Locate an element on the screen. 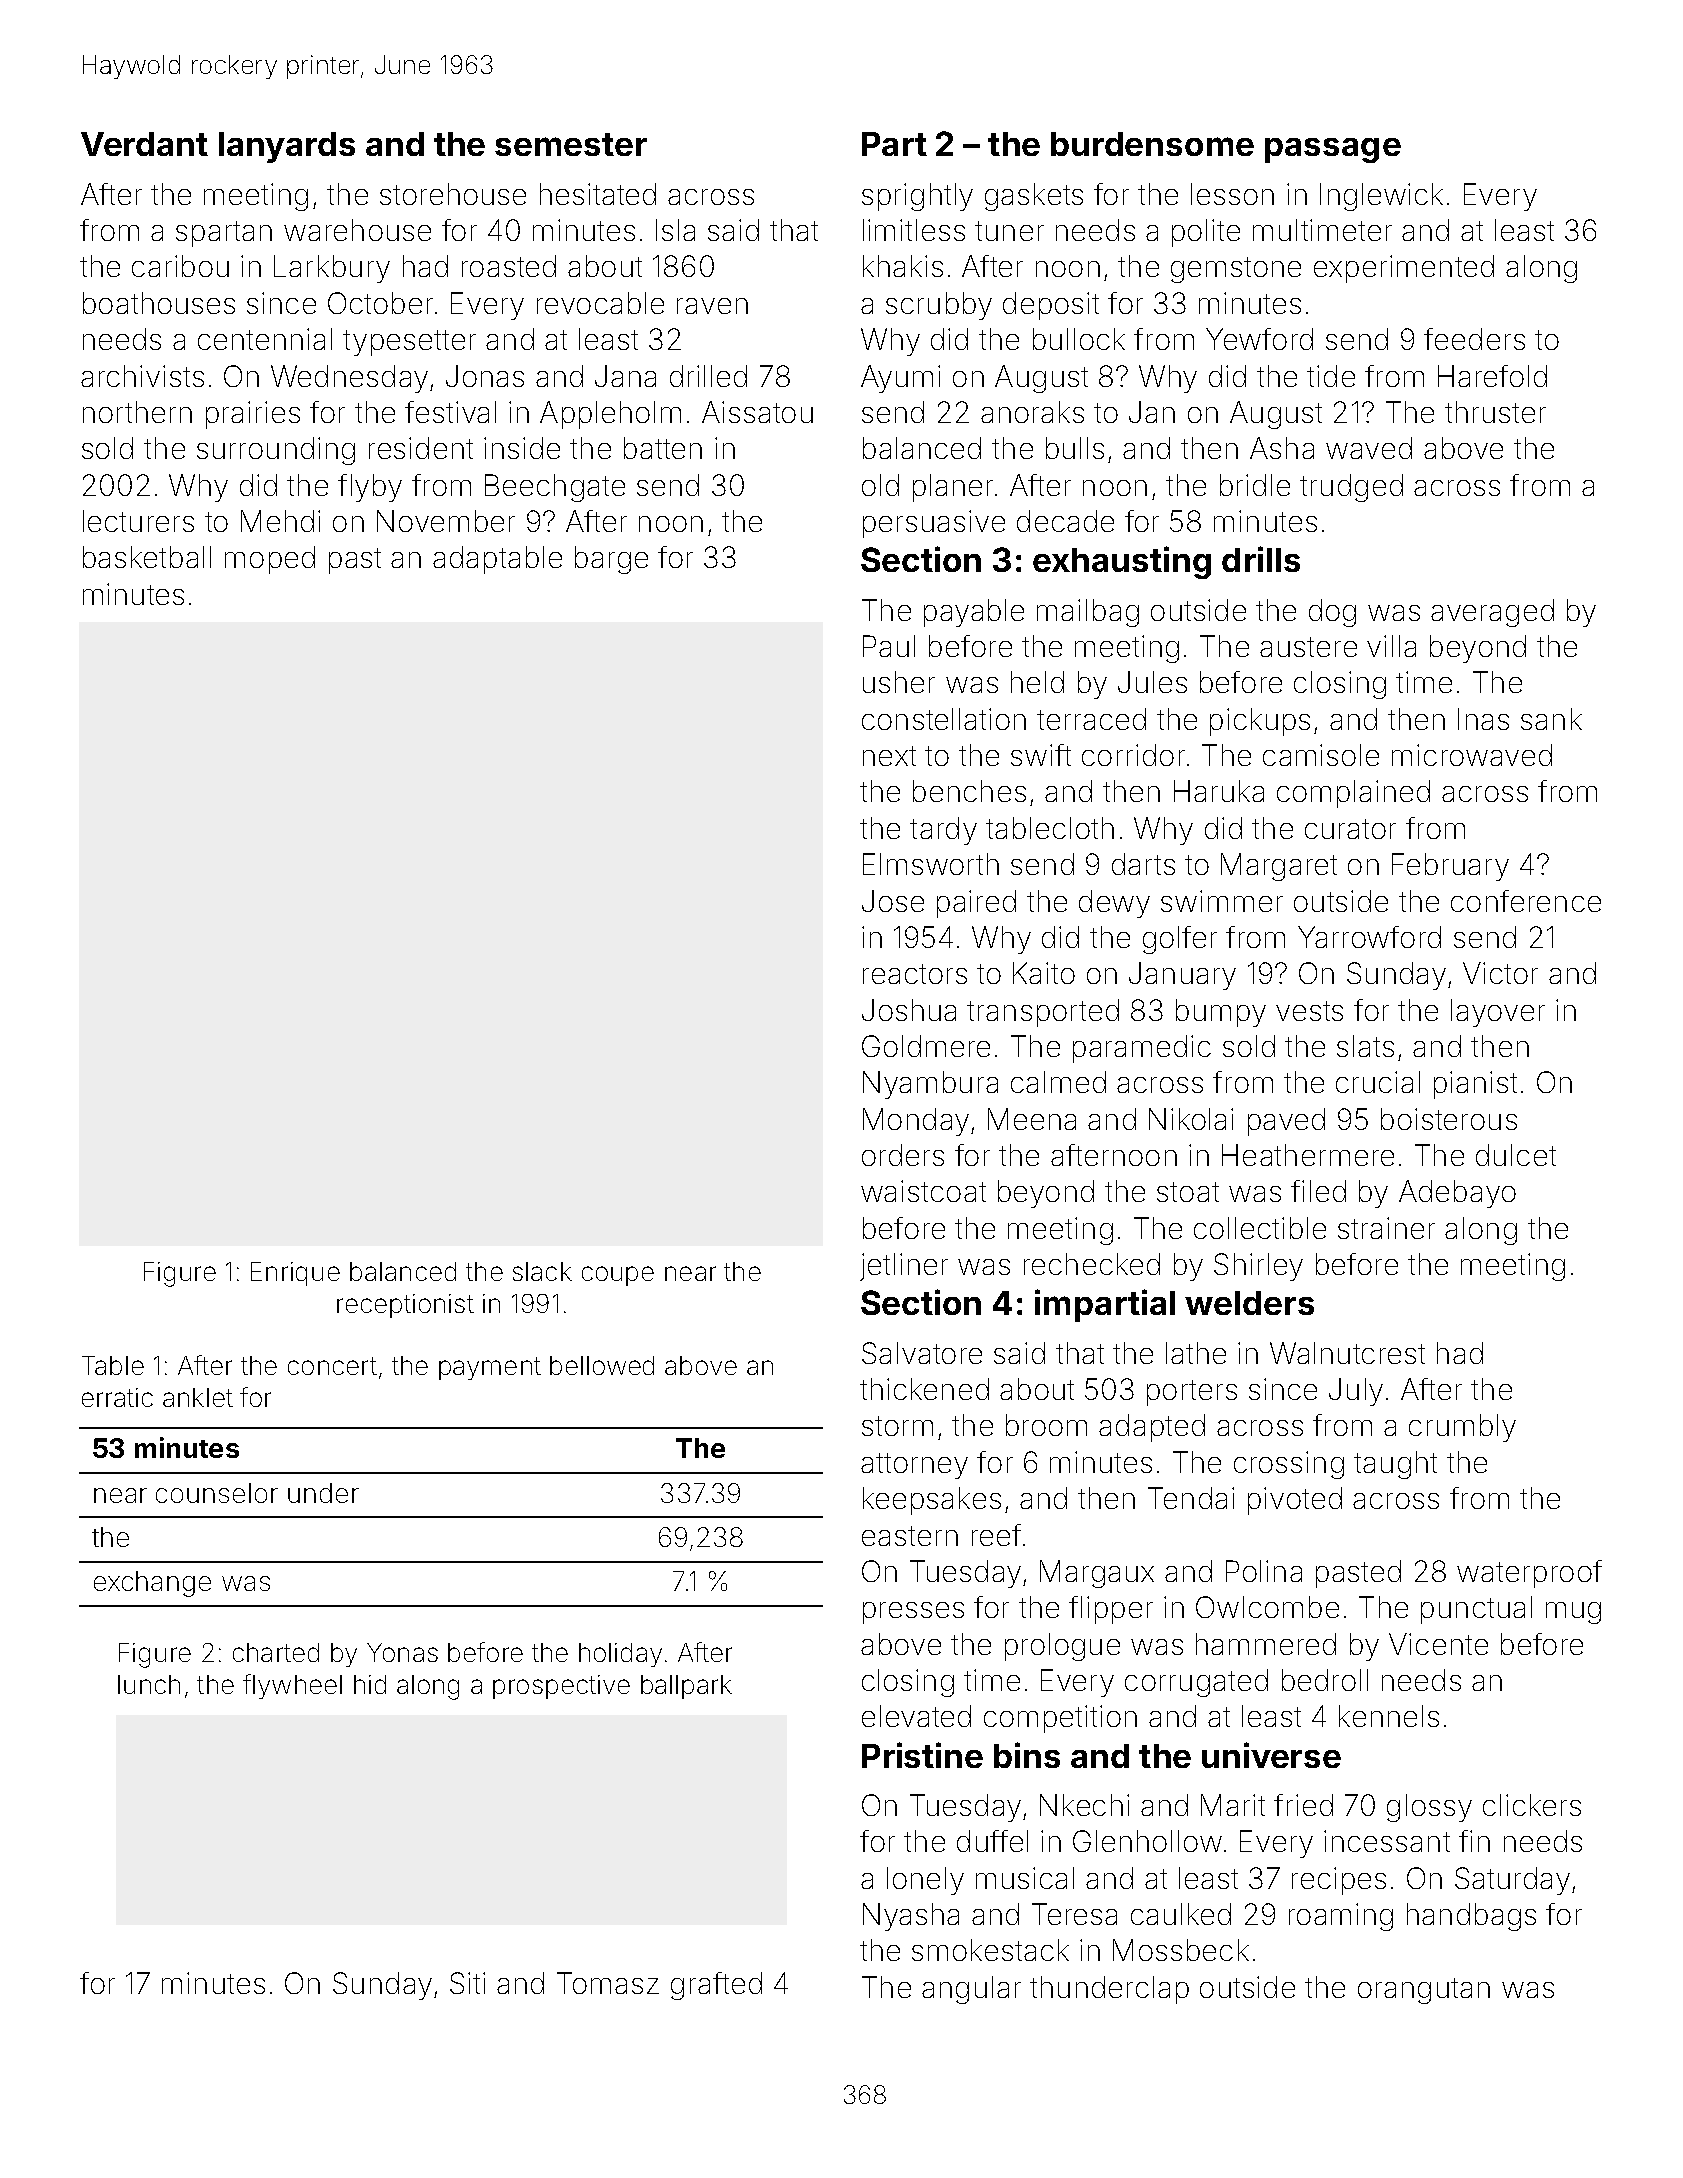 The width and height of the screenshot is (1683, 2178). basketball is located at coordinates (147, 557).
